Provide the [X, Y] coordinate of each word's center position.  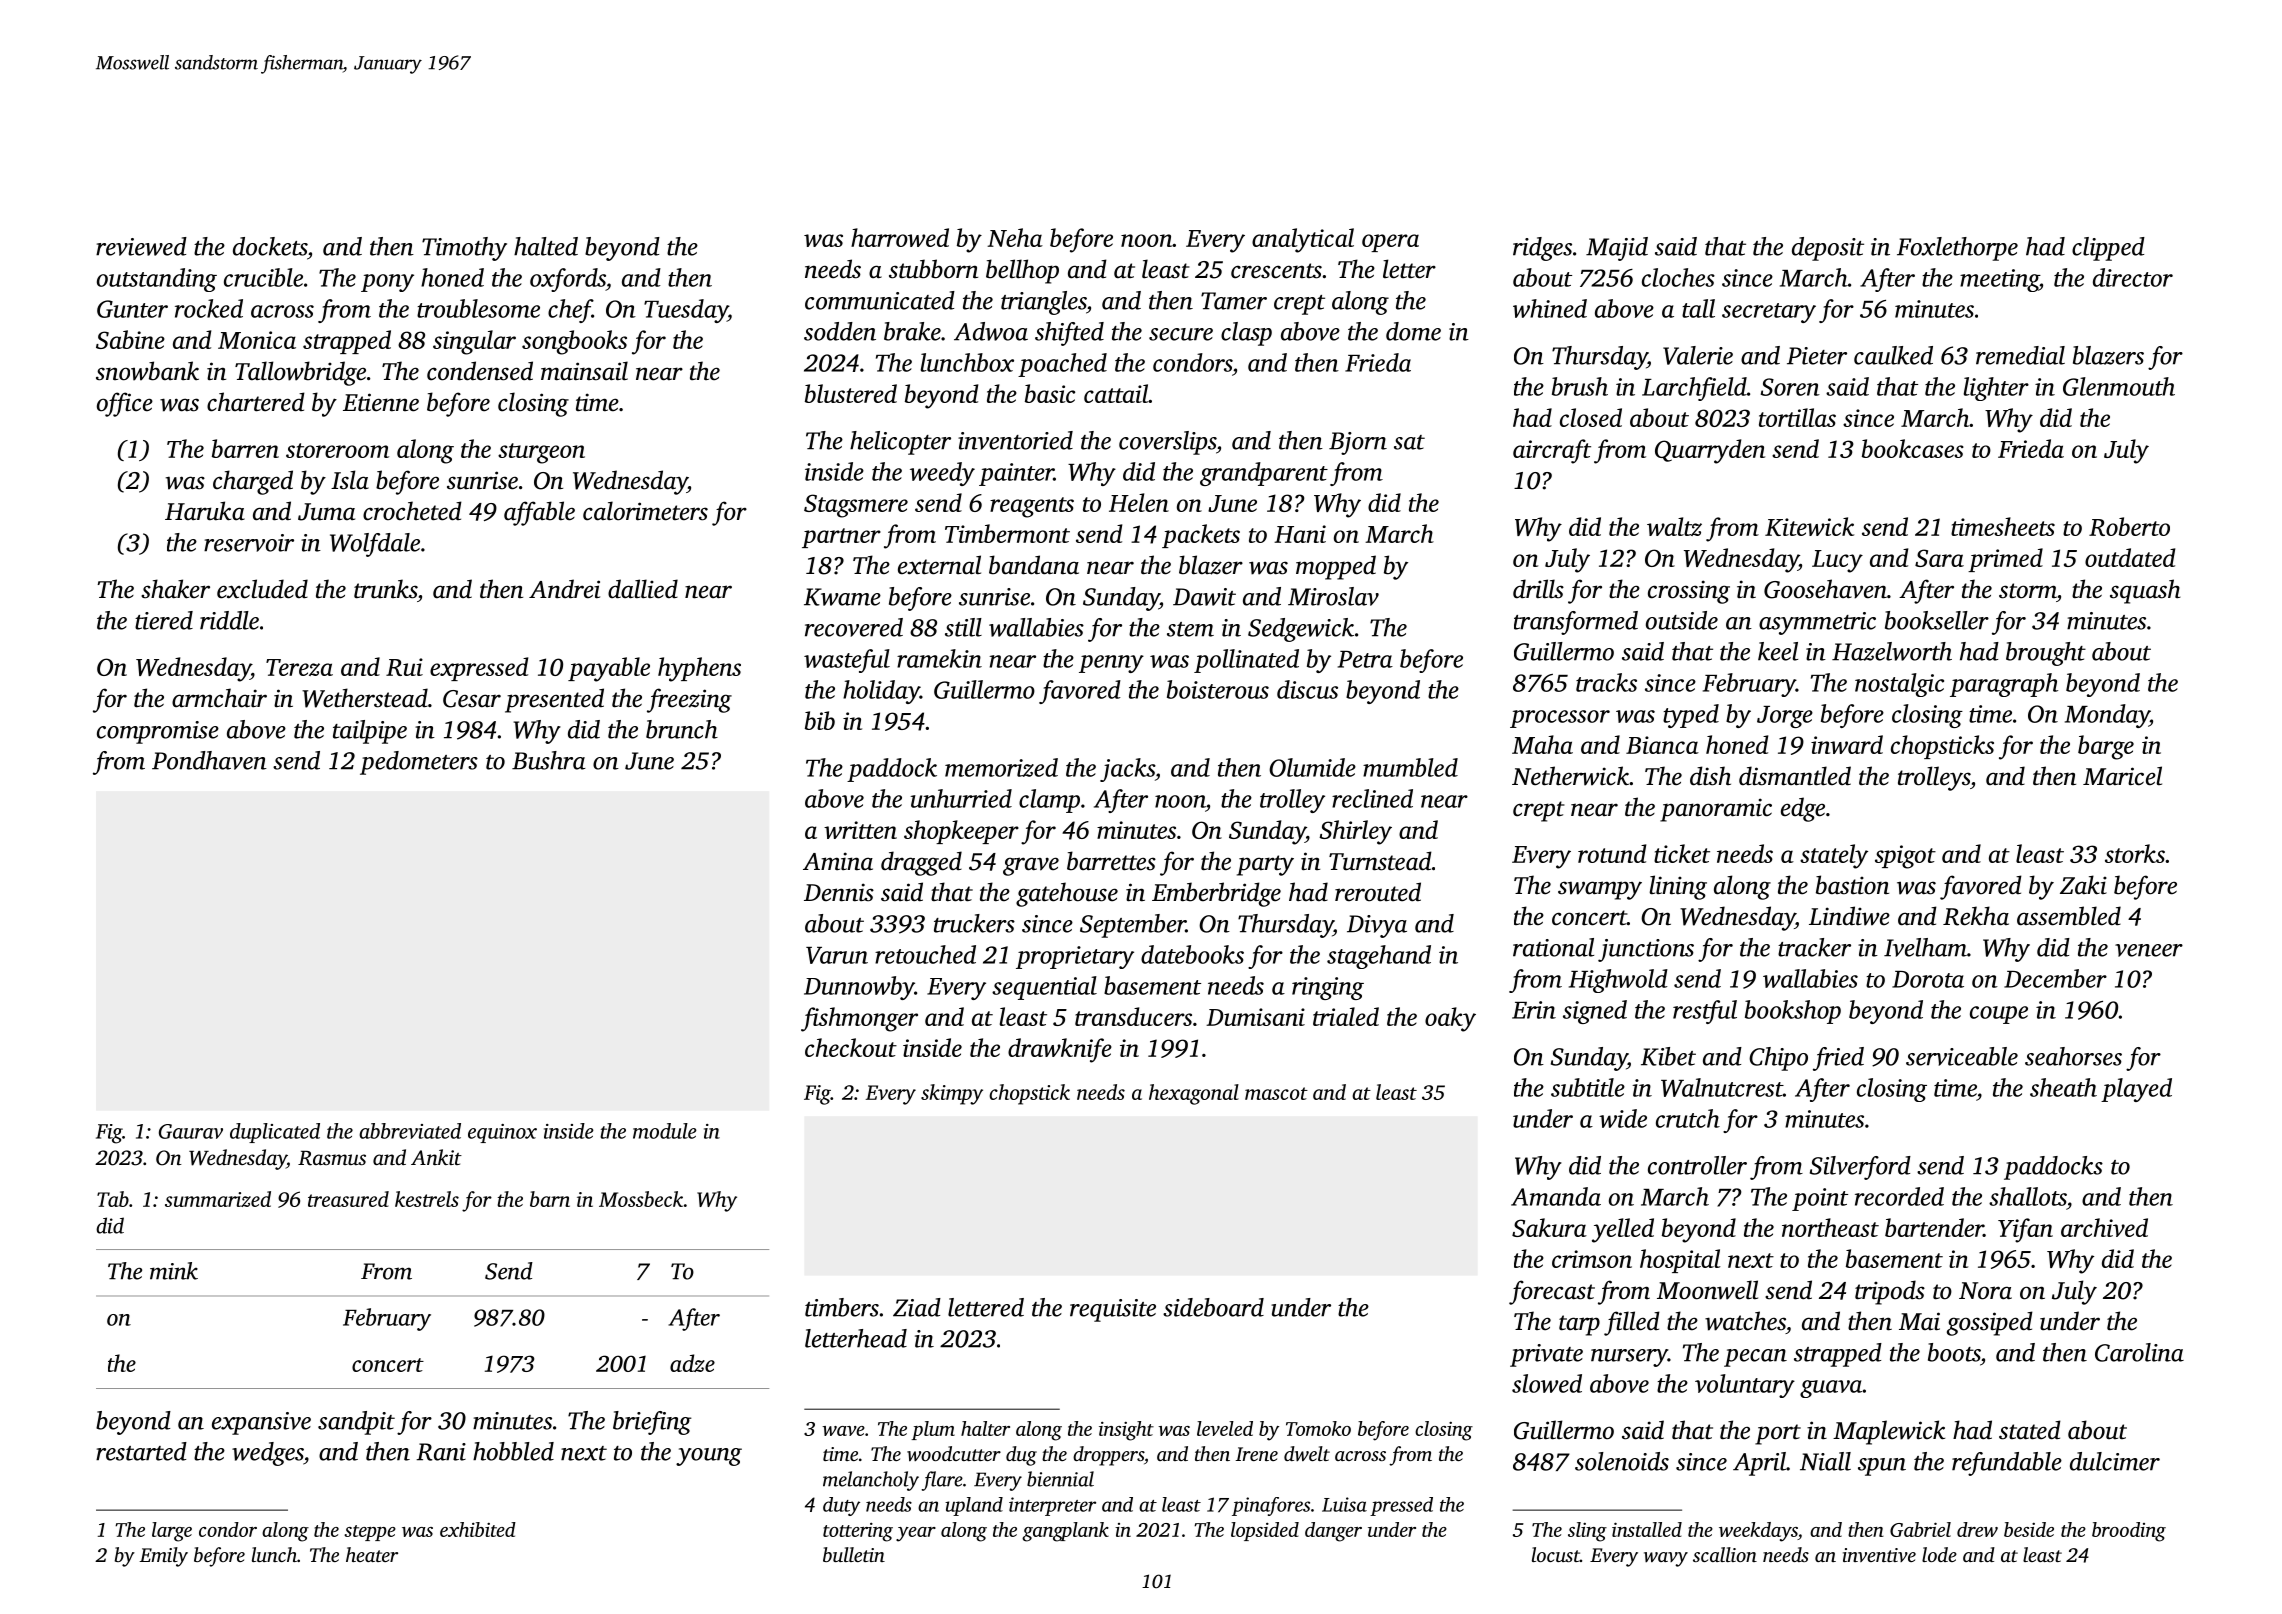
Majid [1617, 249]
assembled [2069, 916]
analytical [1303, 240]
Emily [163, 1557]
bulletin [854, 1554]
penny [1111, 664]
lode [1939, 1554]
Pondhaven [209, 760]
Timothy [464, 249]
